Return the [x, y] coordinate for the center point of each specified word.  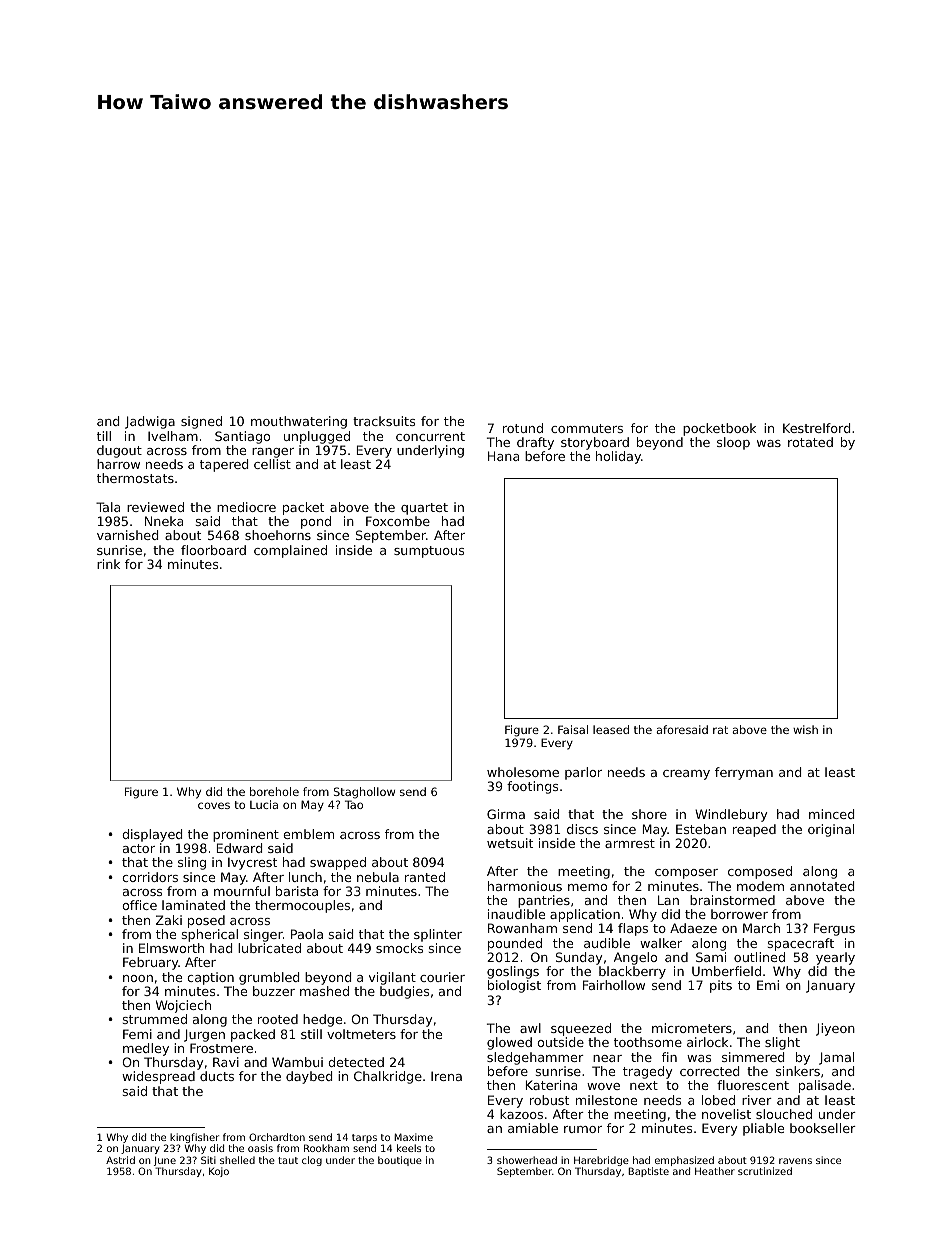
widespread [158, 1077]
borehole [274, 791]
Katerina [551, 1085]
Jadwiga [150, 422]
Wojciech [183, 1006]
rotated [810, 442]
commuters [587, 428]
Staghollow [364, 793]
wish [805, 729]
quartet [424, 509]
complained [290, 551]
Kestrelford [816, 428]
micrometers [692, 1028]
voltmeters [361, 1034]
